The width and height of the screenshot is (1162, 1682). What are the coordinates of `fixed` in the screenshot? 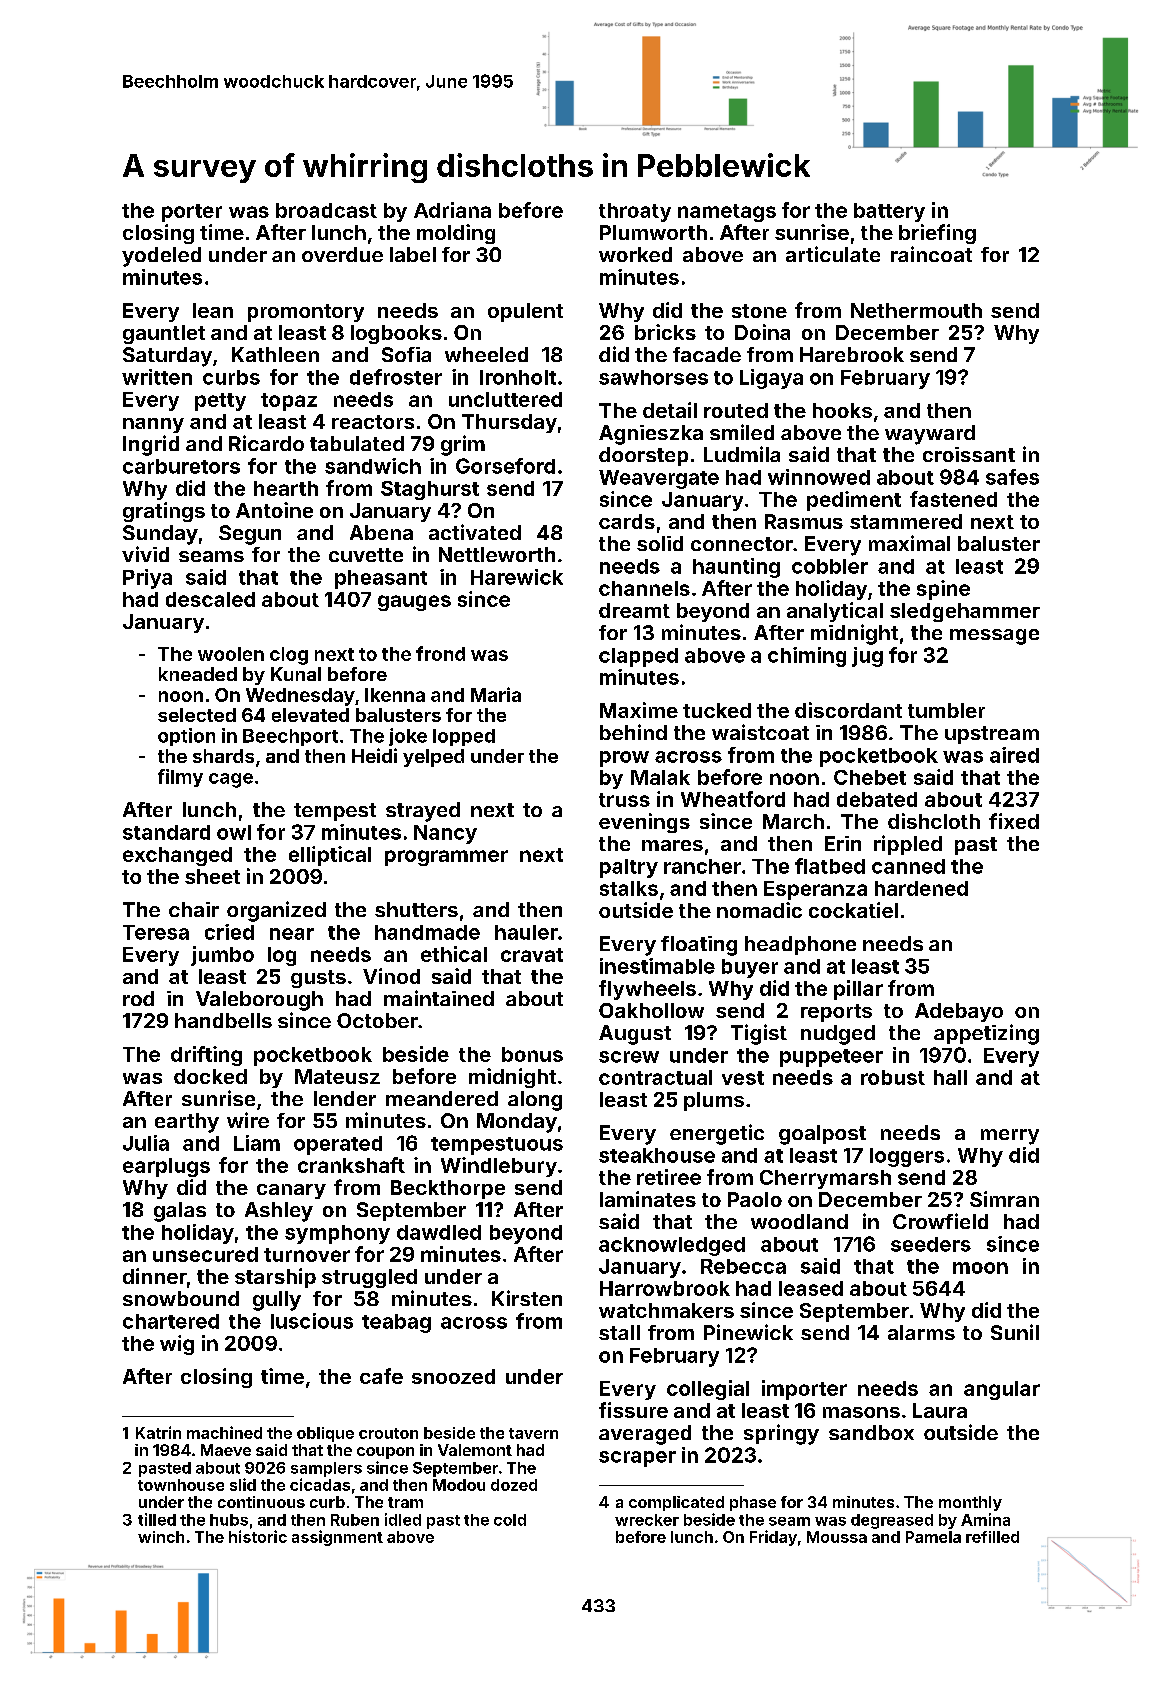 It's located at (1014, 821).
